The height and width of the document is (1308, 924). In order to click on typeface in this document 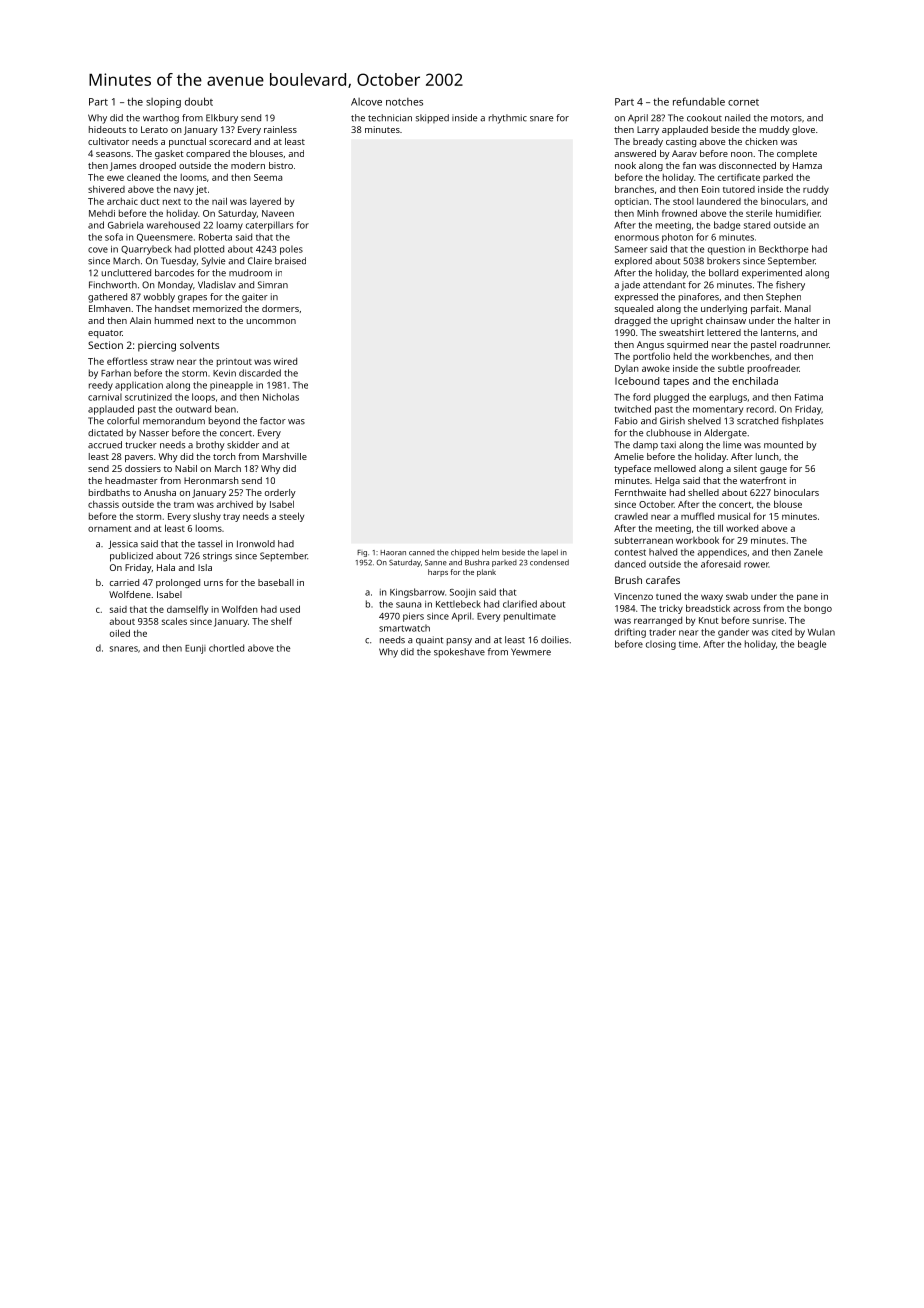, I will do `click(632, 469)`.
